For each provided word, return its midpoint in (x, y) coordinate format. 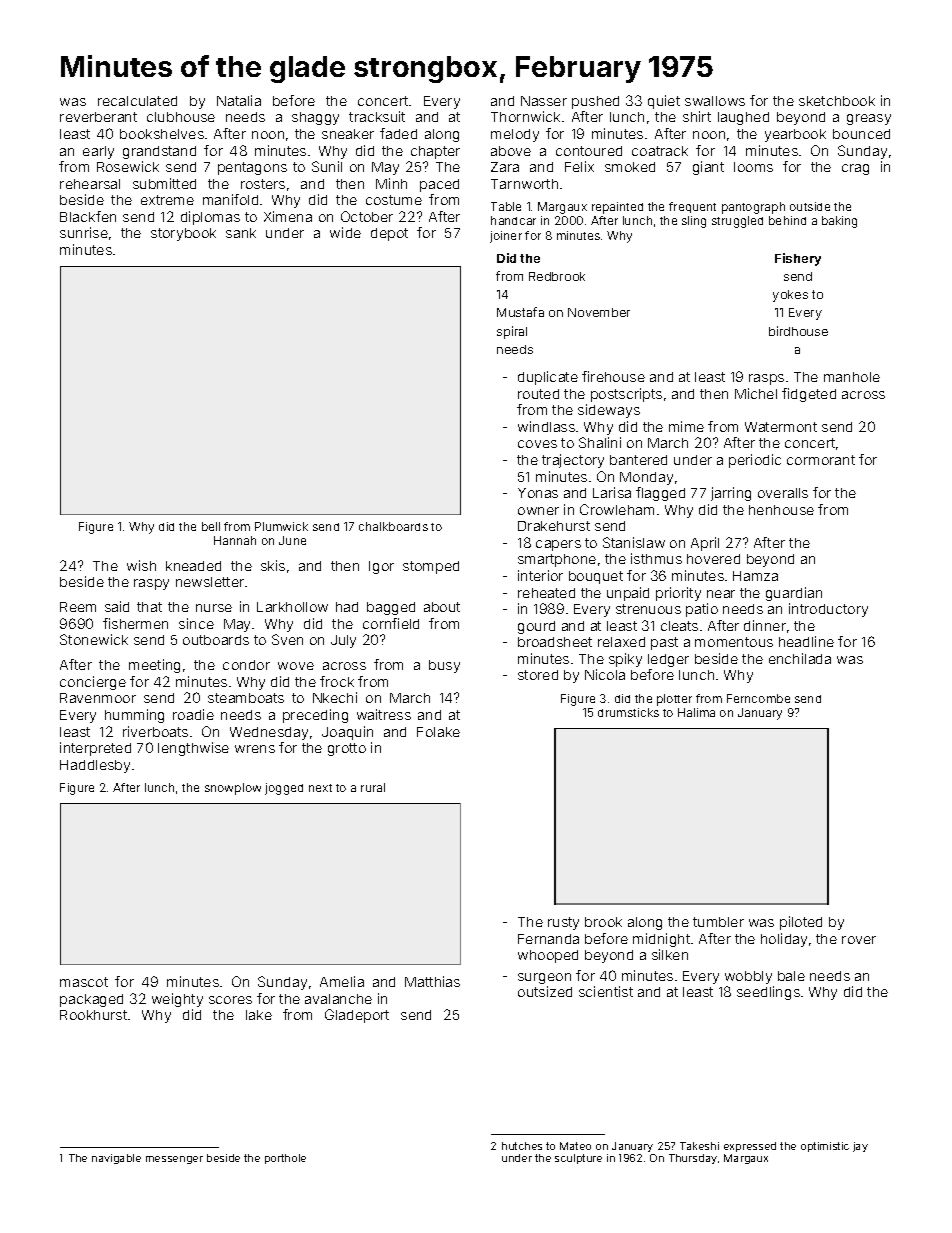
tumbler (718, 922)
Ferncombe (758, 698)
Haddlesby (95, 766)
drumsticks (628, 712)
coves (537, 444)
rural (373, 787)
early (98, 152)
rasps (766, 379)
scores (230, 1000)
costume (394, 200)
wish (141, 565)
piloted (801, 923)
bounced (861, 134)
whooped (548, 956)
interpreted (95, 749)
